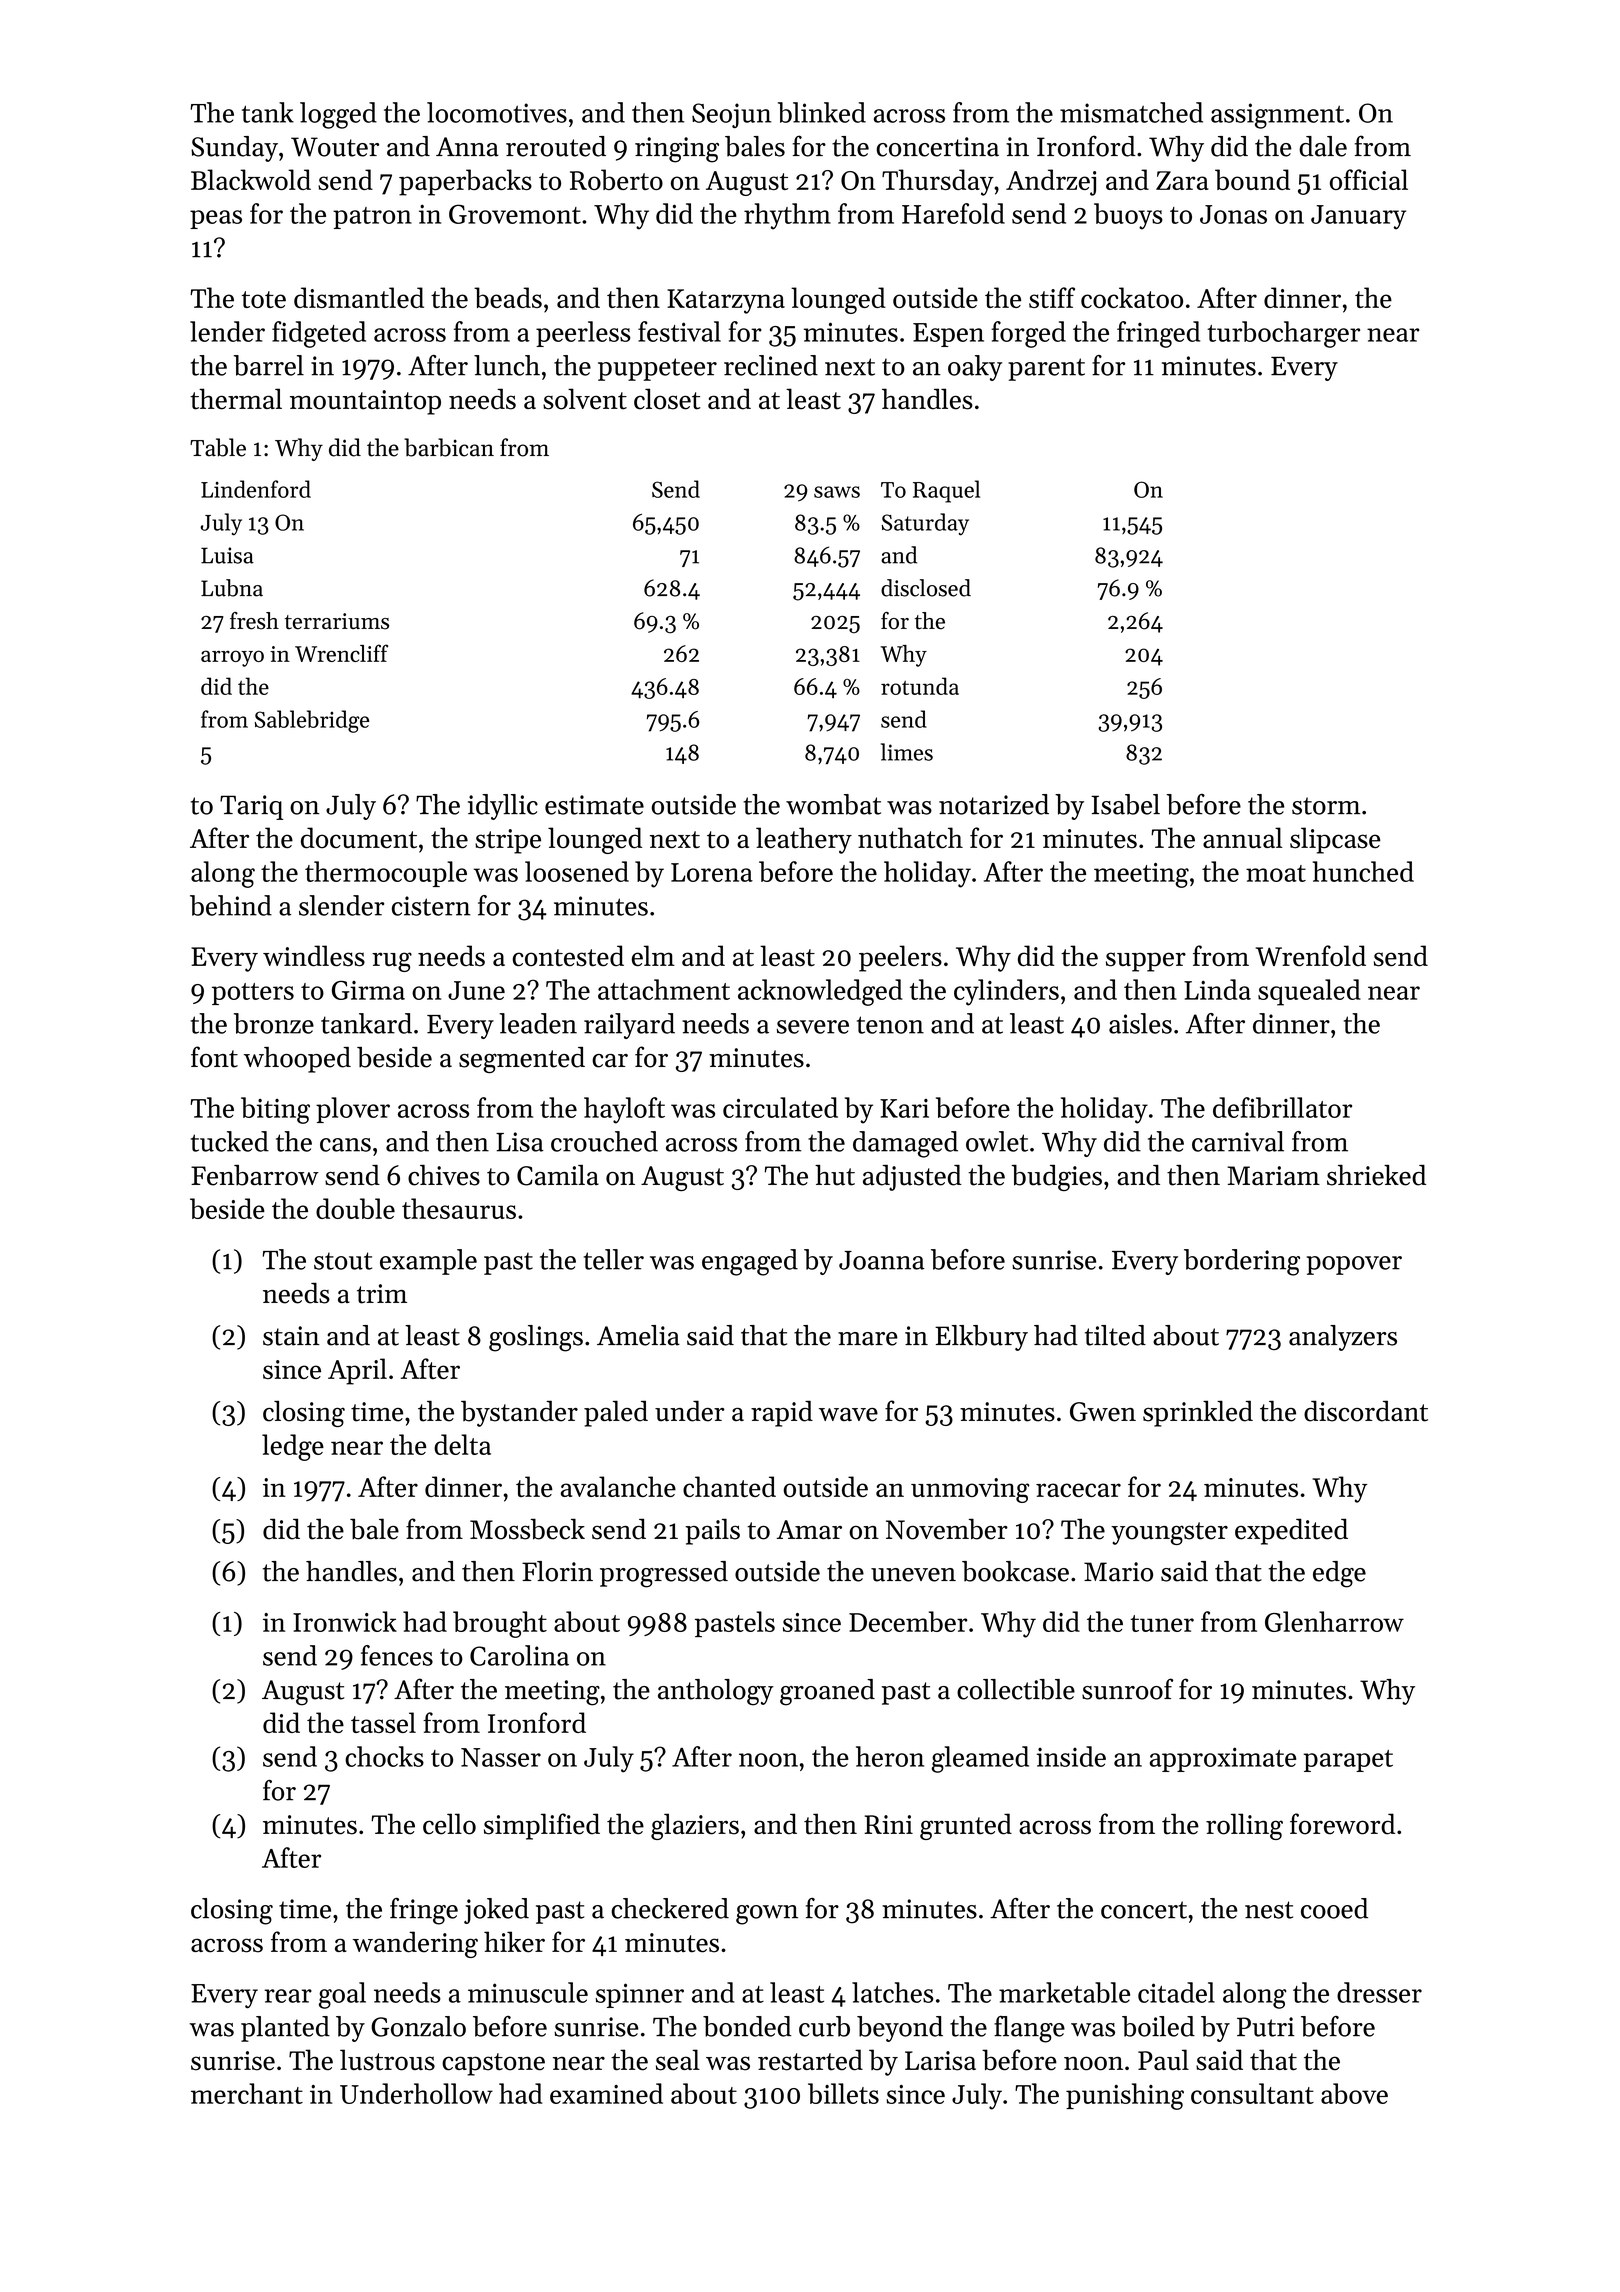 The width and height of the document is (1620, 2292). Describe the element at coordinates (1125, 804) in the document. I see `Isabel` at that location.
